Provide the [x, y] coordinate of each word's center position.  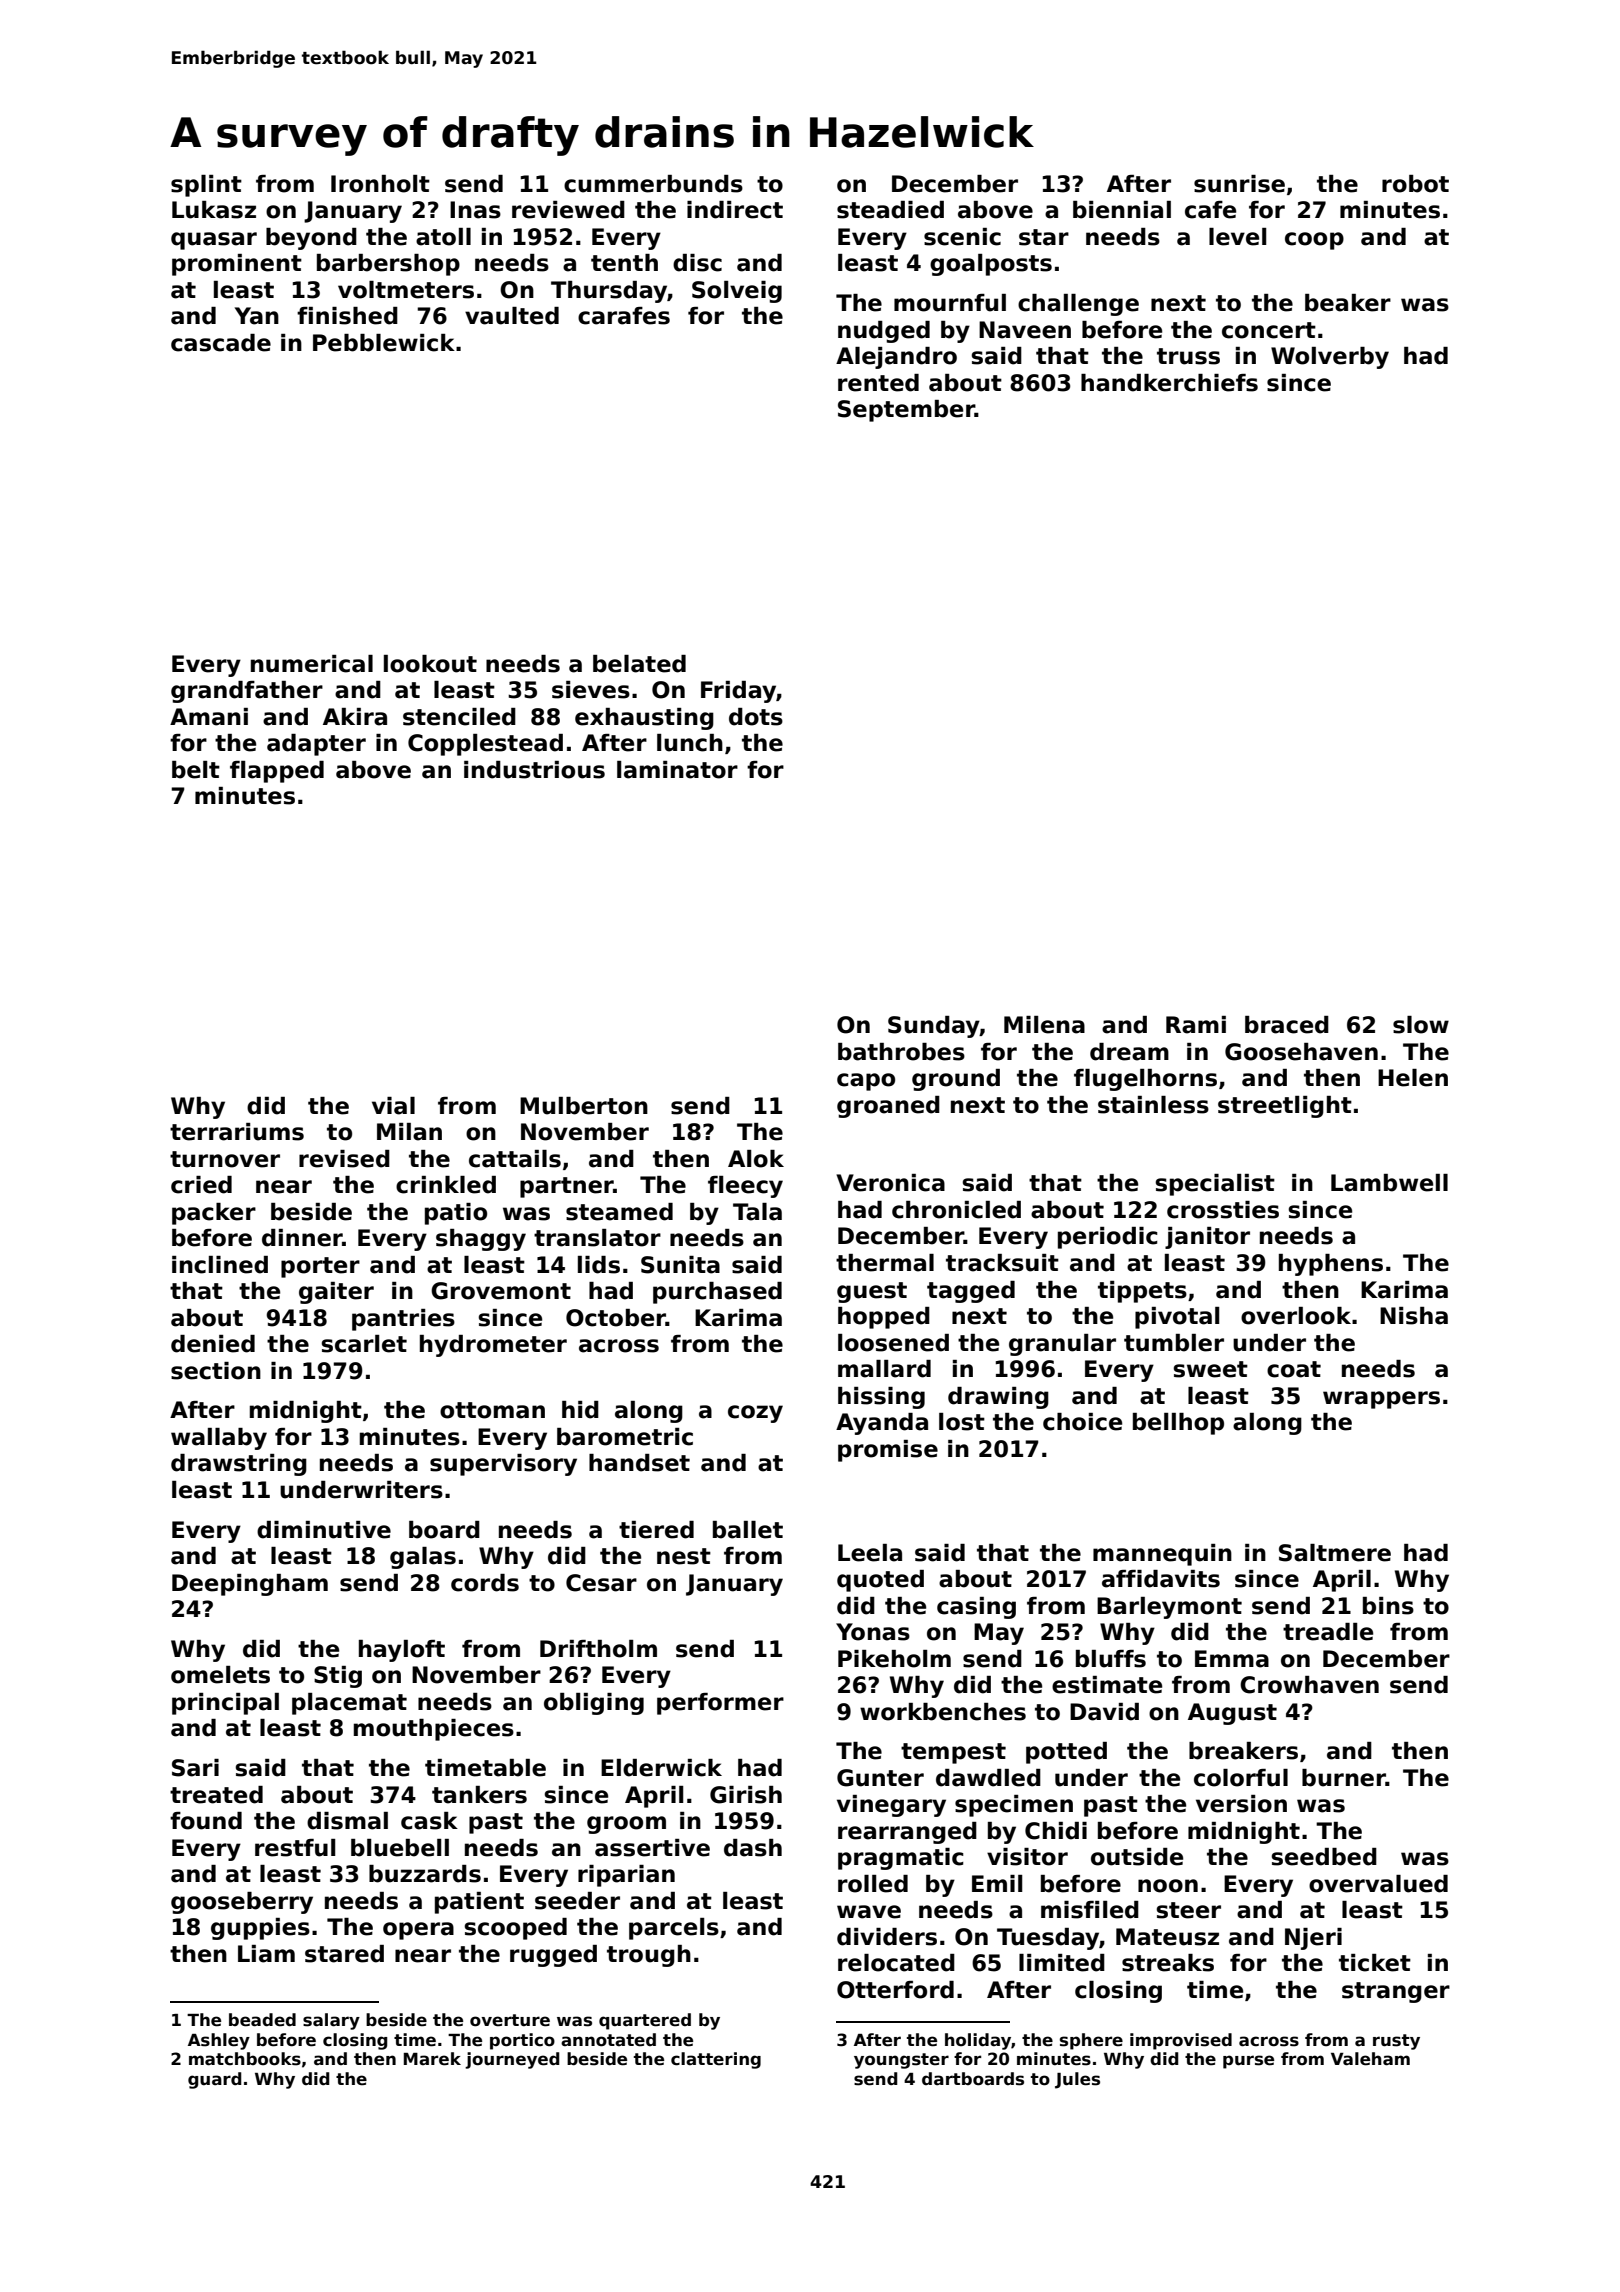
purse [1248, 2062]
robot [1415, 184]
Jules [1077, 2080]
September [906, 411]
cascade [221, 343]
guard [215, 2080]
